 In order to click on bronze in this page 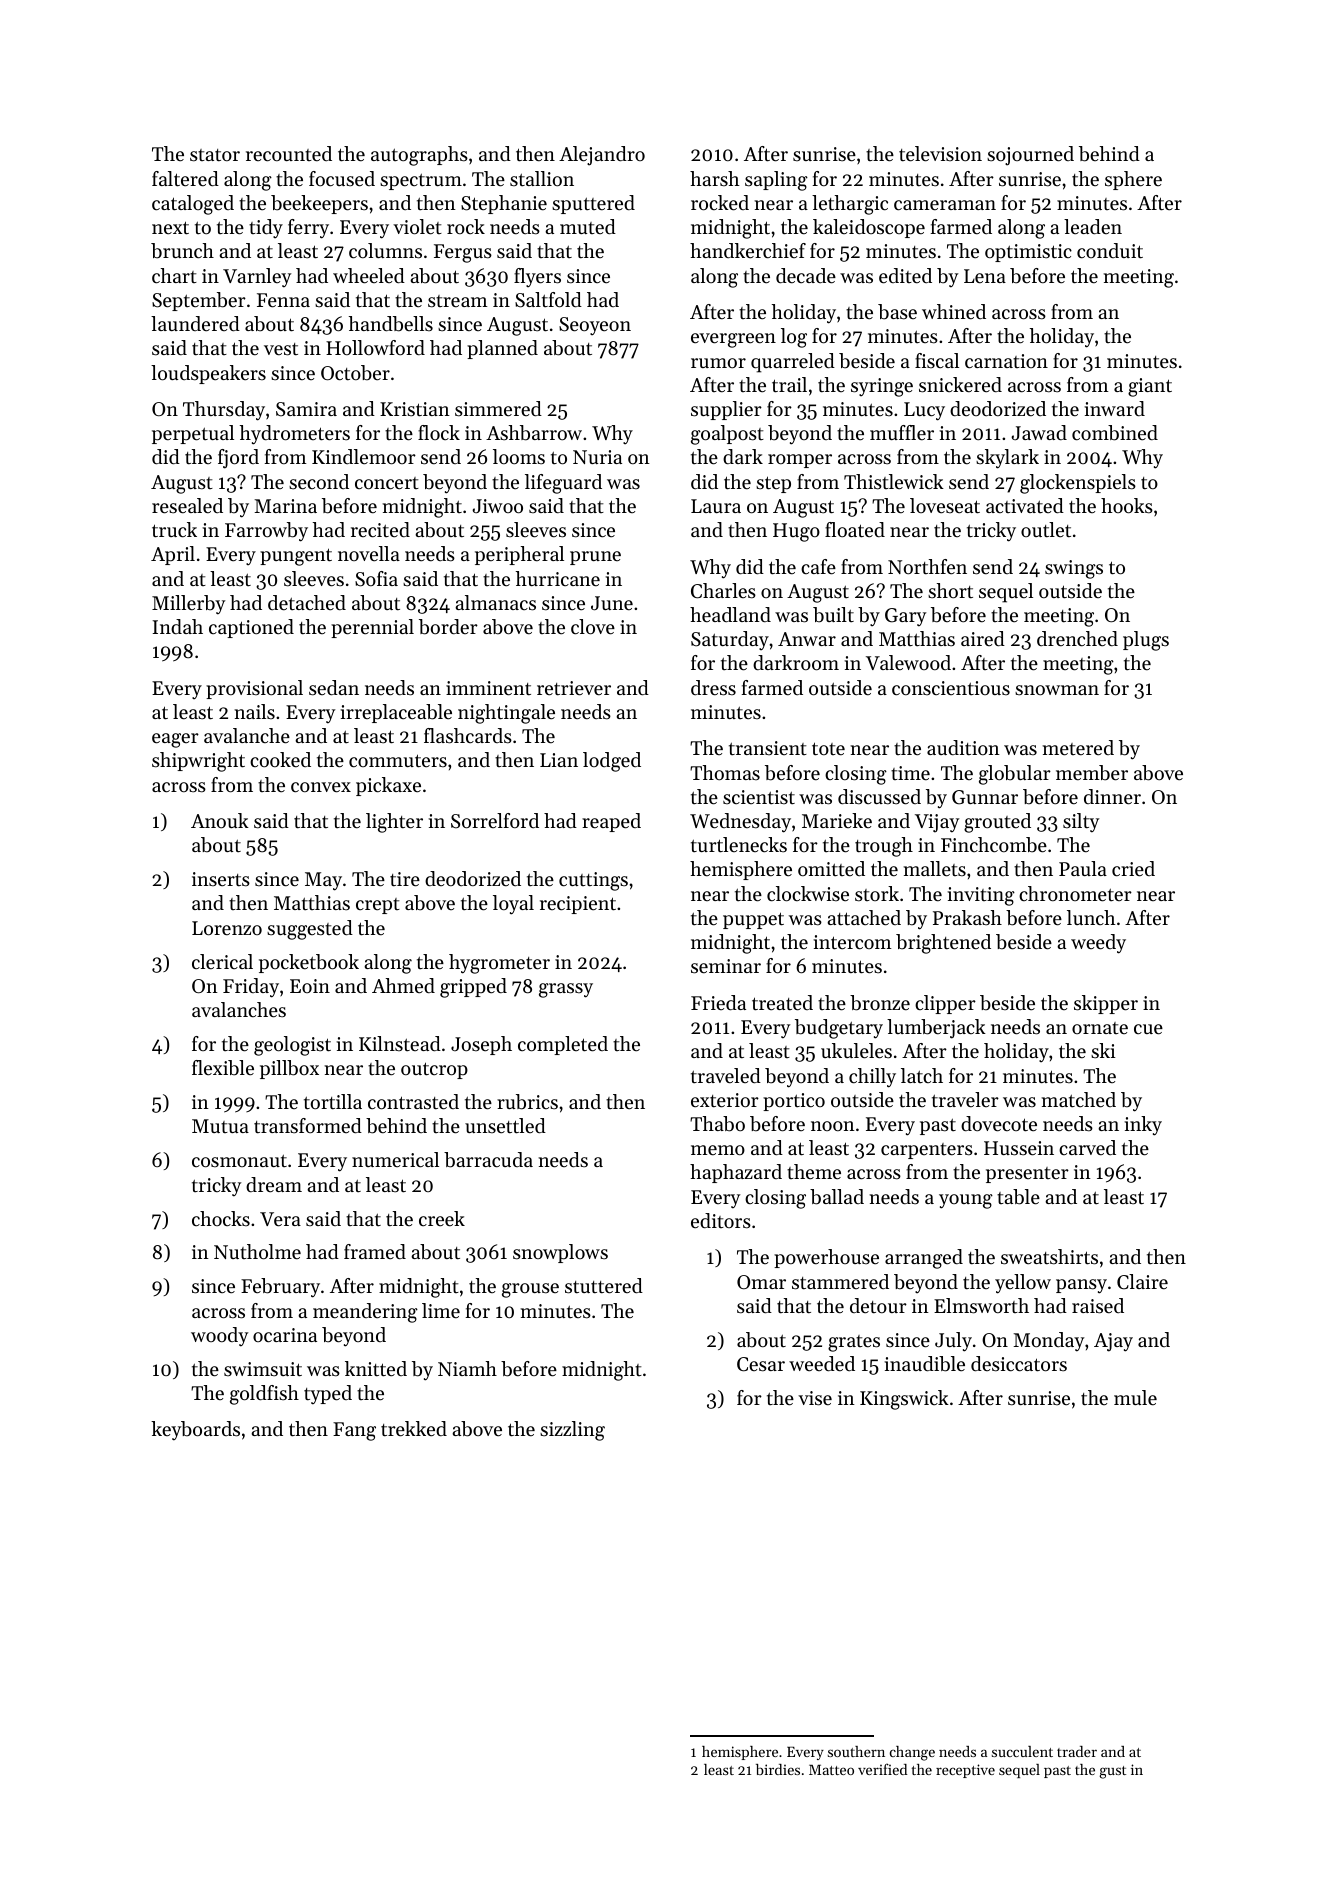, I will do `click(880, 1003)`.
